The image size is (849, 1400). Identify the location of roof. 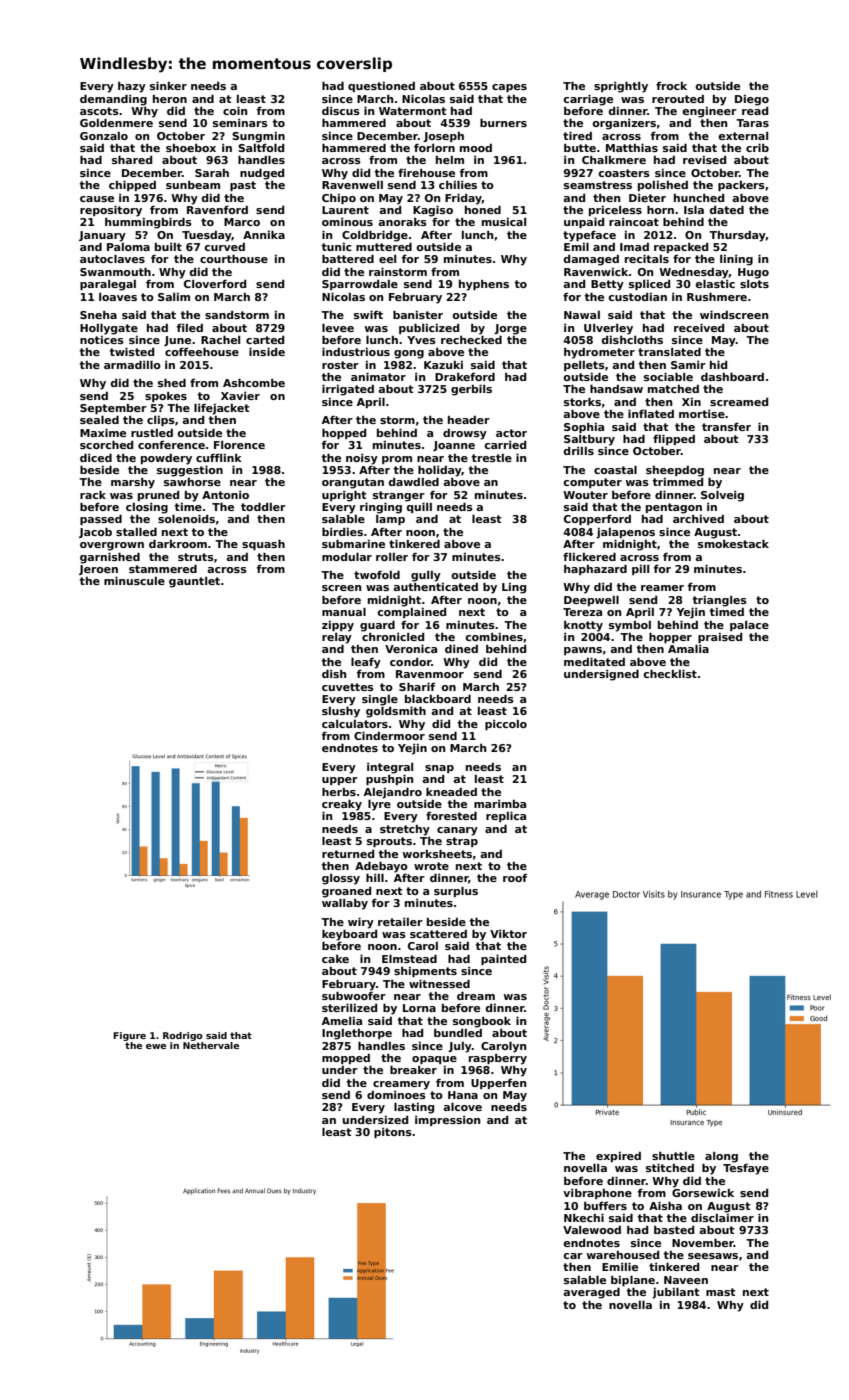
(515, 878).
